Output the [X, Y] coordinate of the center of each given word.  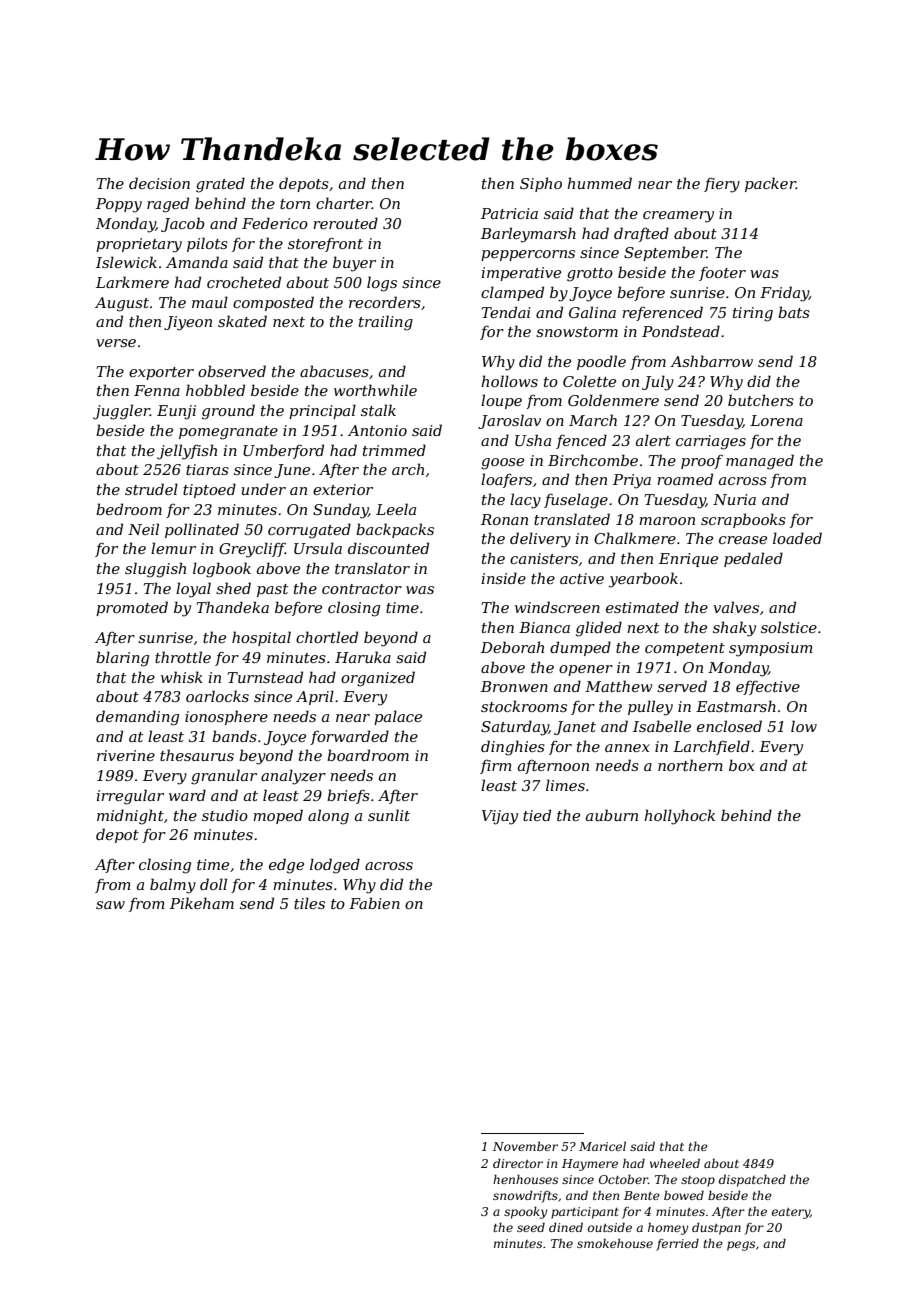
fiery [722, 185]
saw [110, 905]
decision [159, 183]
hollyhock [679, 817]
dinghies [513, 748]
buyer [354, 264]
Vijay [500, 817]
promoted [132, 608]
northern [690, 765]
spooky [526, 1212]
